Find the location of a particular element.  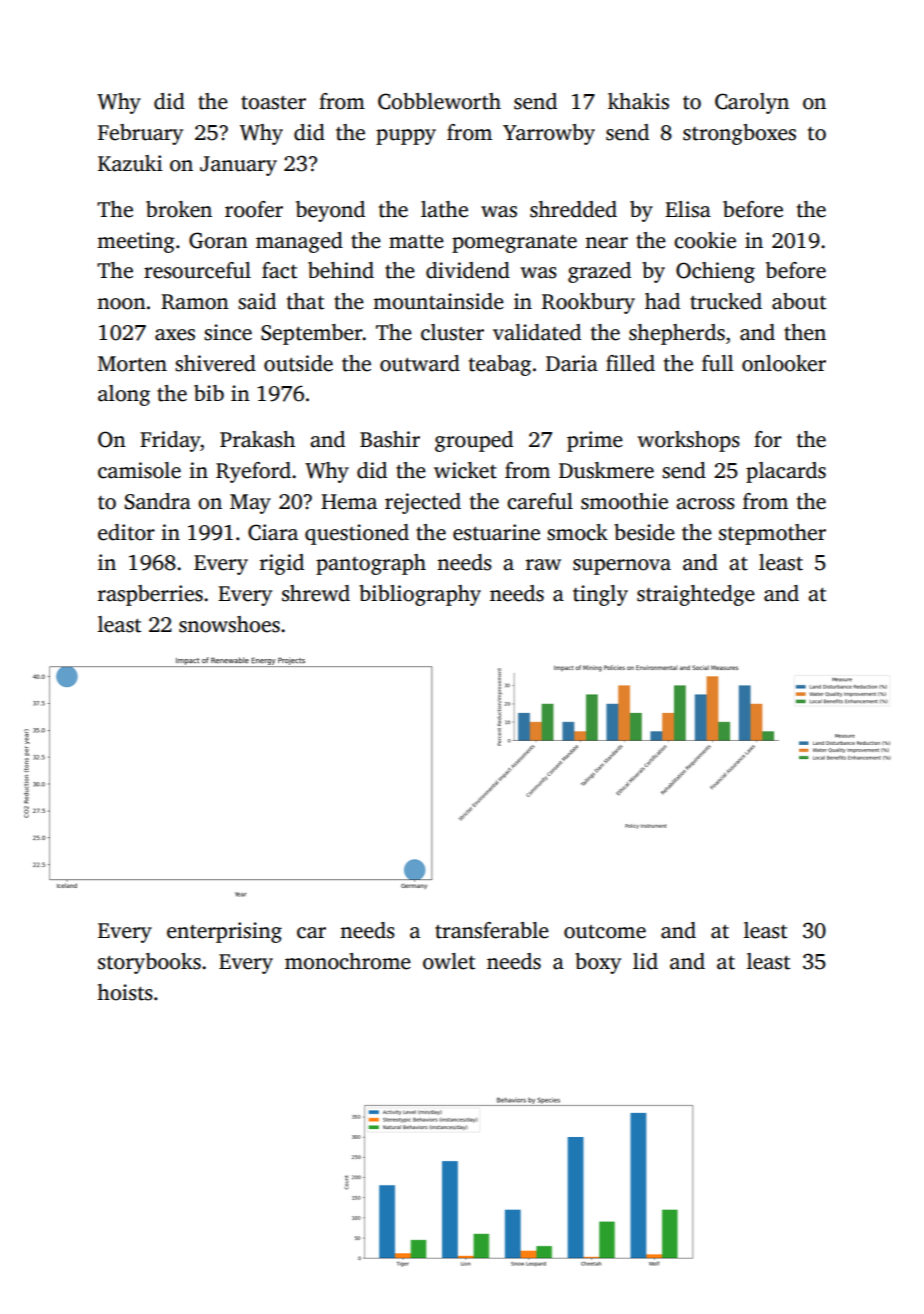

hoists is located at coordinates (125, 992).
